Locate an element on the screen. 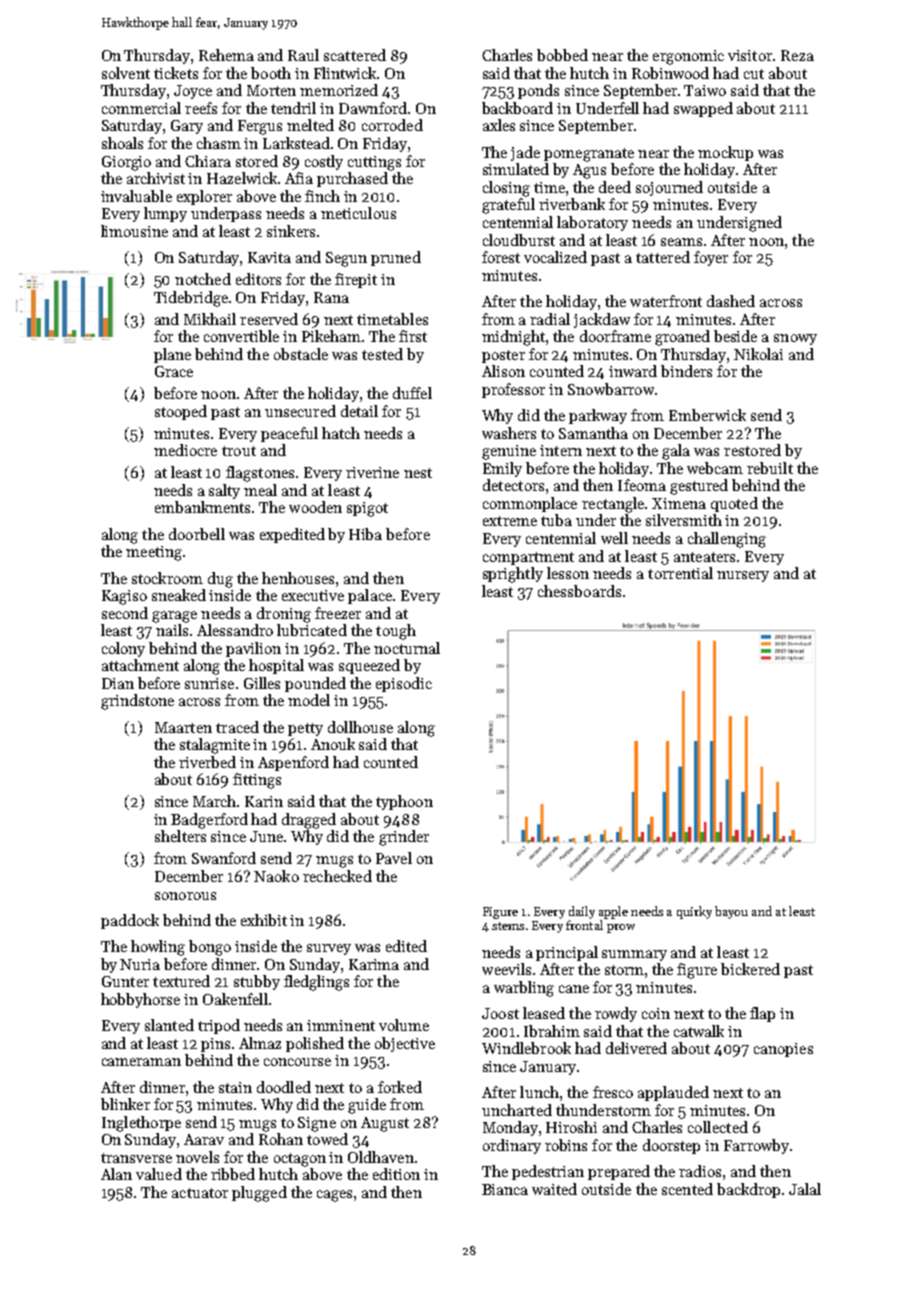 The image size is (924, 1308). ergonomic is located at coordinates (688, 57).
